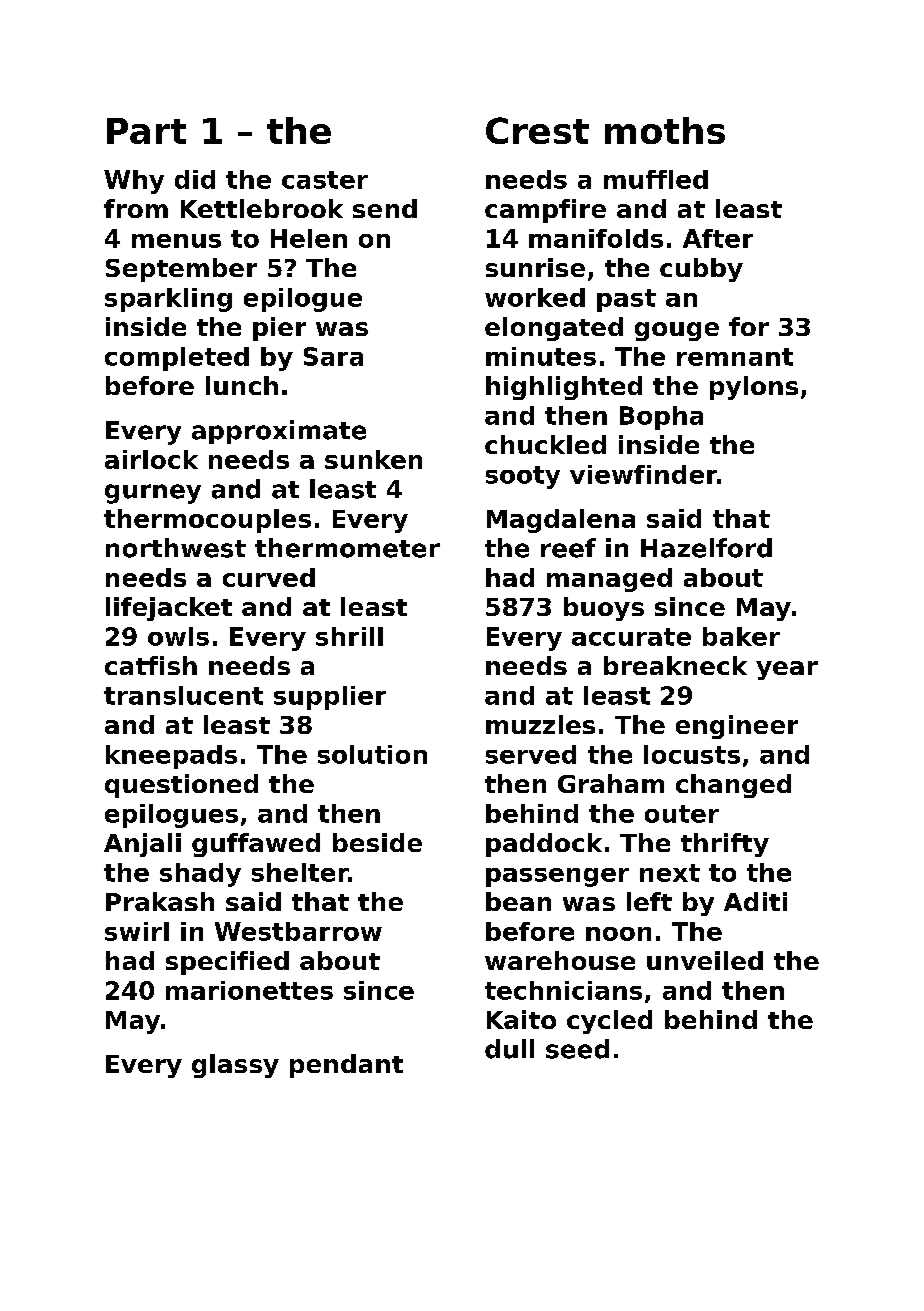  Describe the element at coordinates (531, 754) in the page. I see `served` at that location.
